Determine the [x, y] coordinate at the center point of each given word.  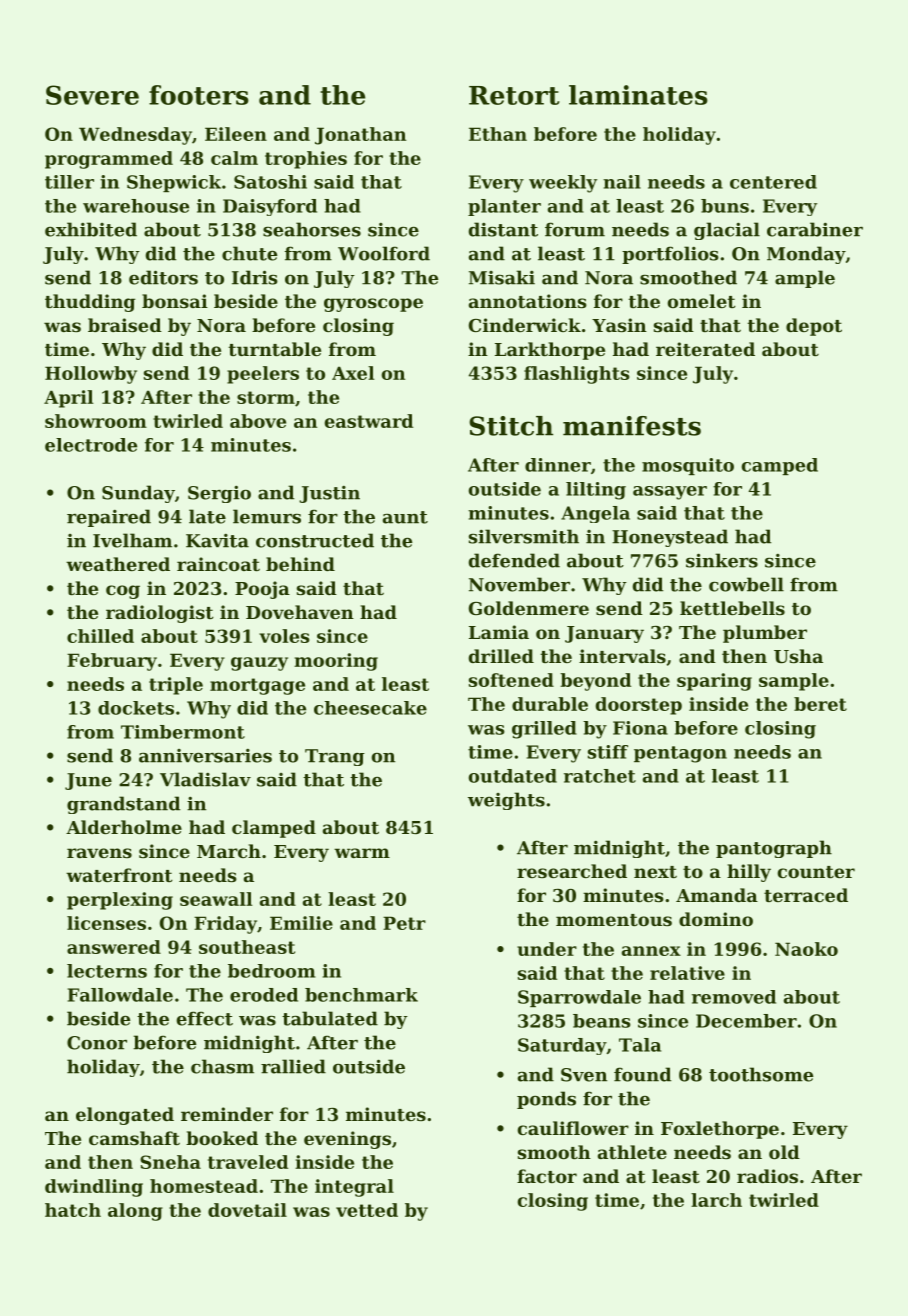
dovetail [247, 1210]
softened [511, 680]
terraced [806, 895]
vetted [367, 1210]
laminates [638, 95]
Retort [514, 95]
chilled [100, 636]
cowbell [746, 584]
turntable [274, 349]
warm [362, 853]
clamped [274, 829]
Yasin [619, 325]
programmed [109, 160]
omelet [701, 301]
